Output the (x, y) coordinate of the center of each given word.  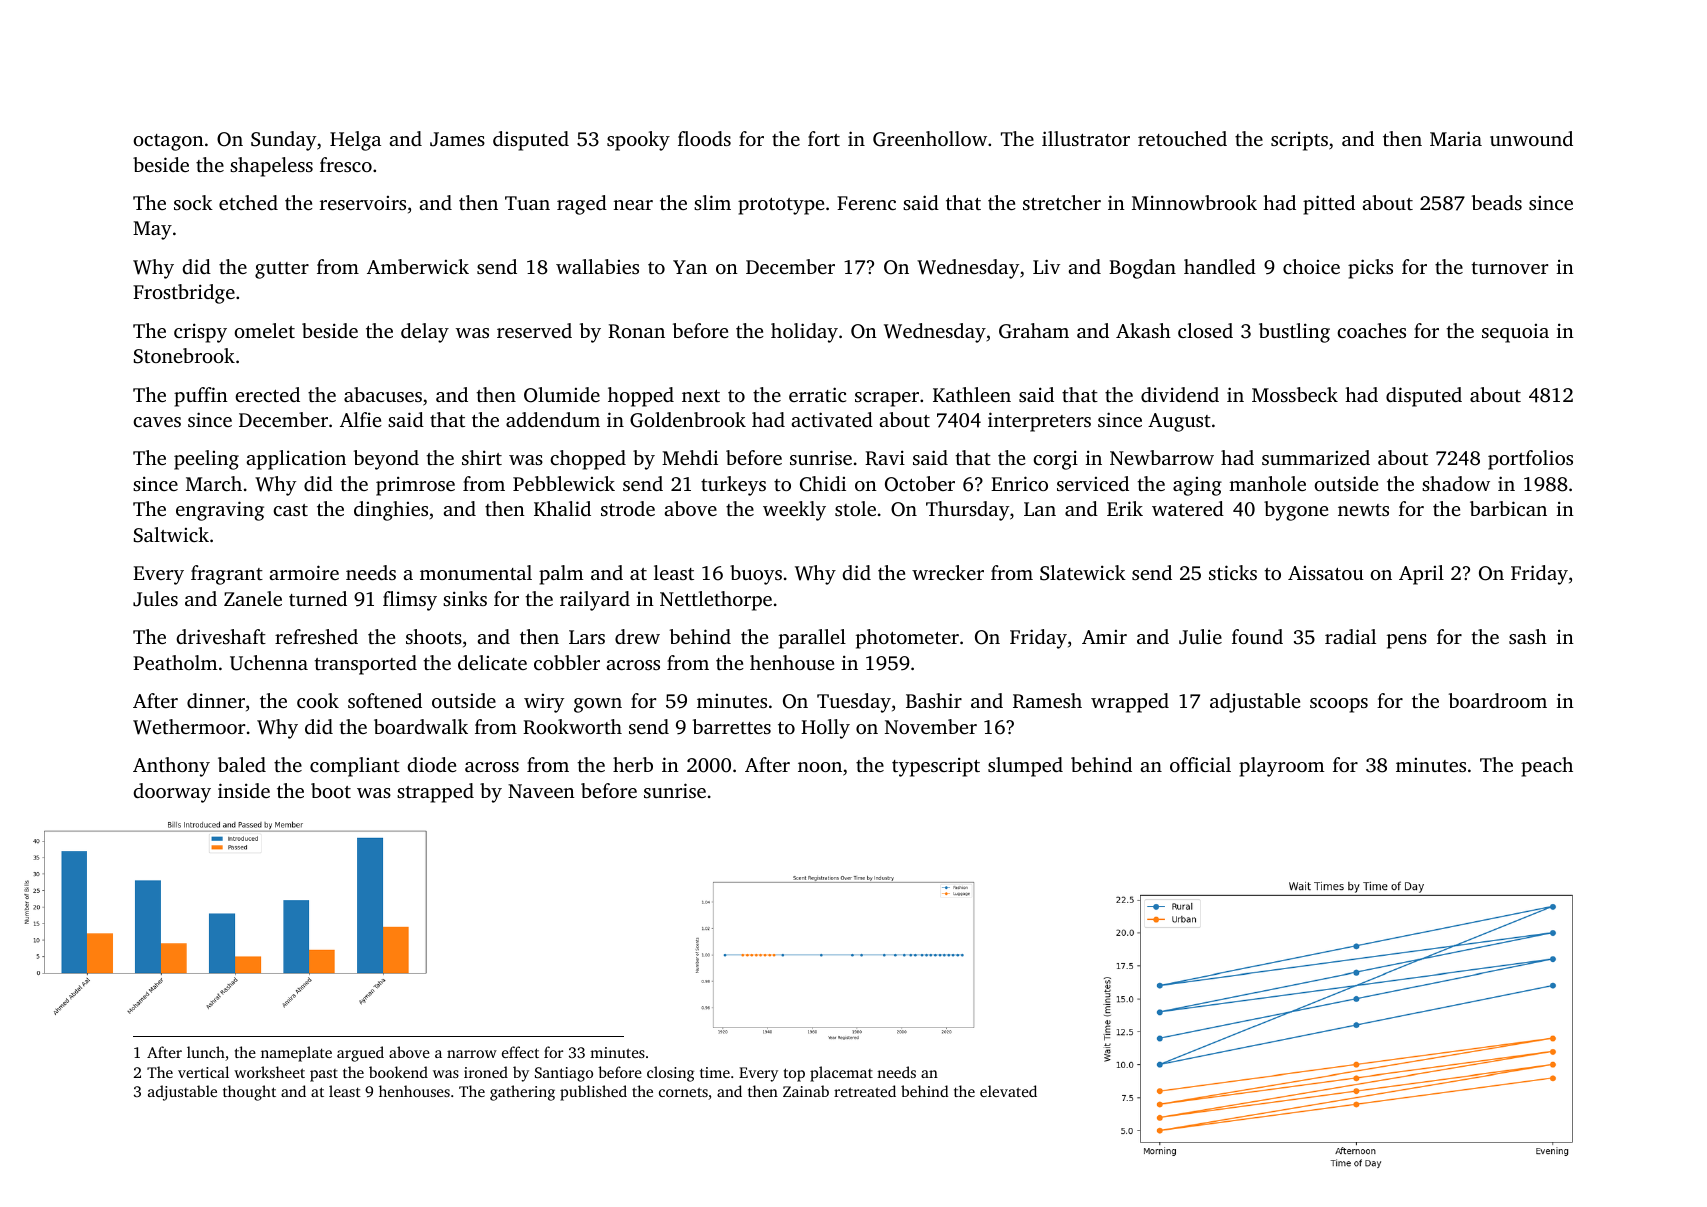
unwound (1531, 138)
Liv (1046, 266)
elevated (1008, 1091)
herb (633, 764)
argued (360, 1054)
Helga (355, 141)
